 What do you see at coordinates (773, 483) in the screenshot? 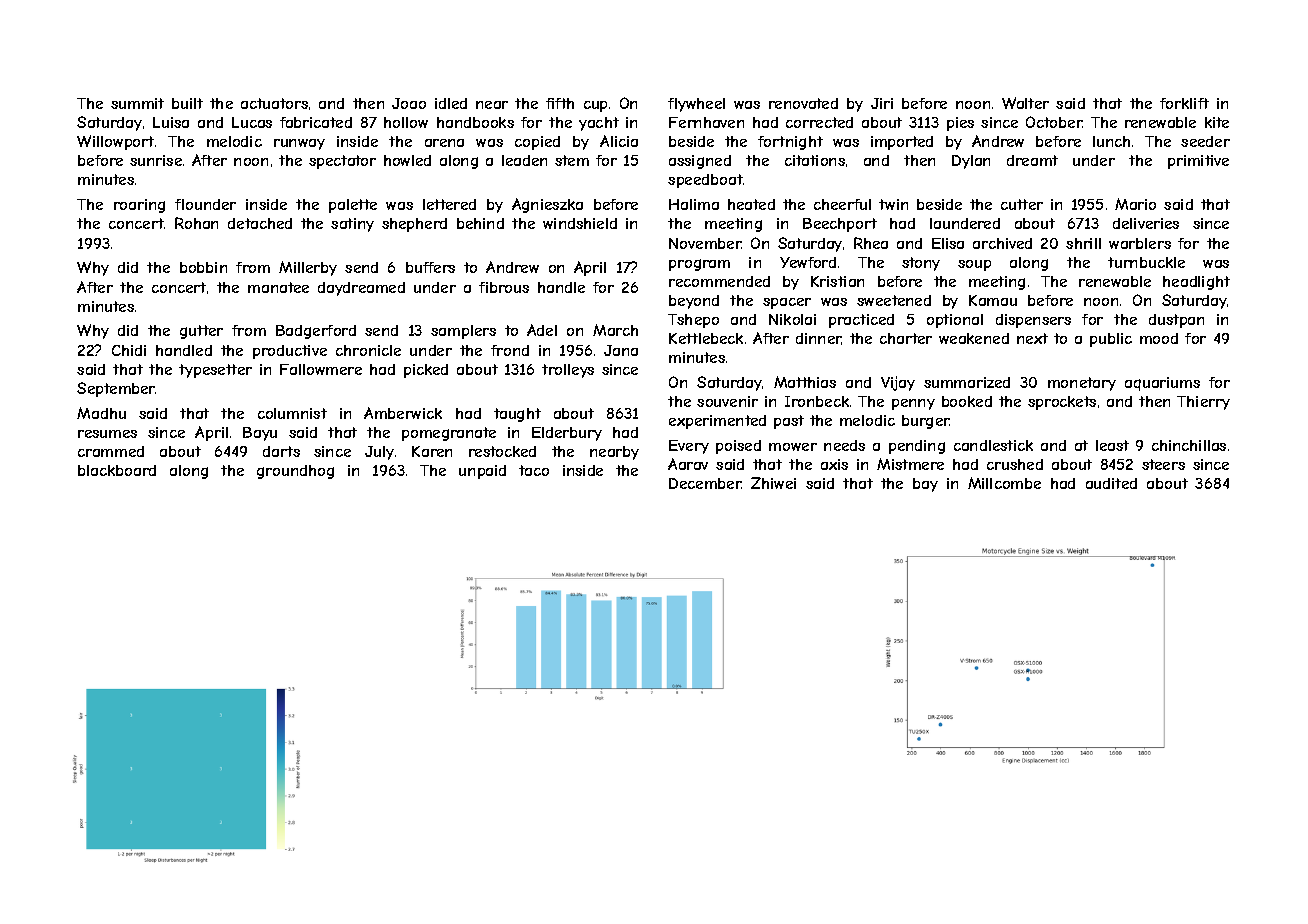
I see `Zhiwei` at bounding box center [773, 483].
